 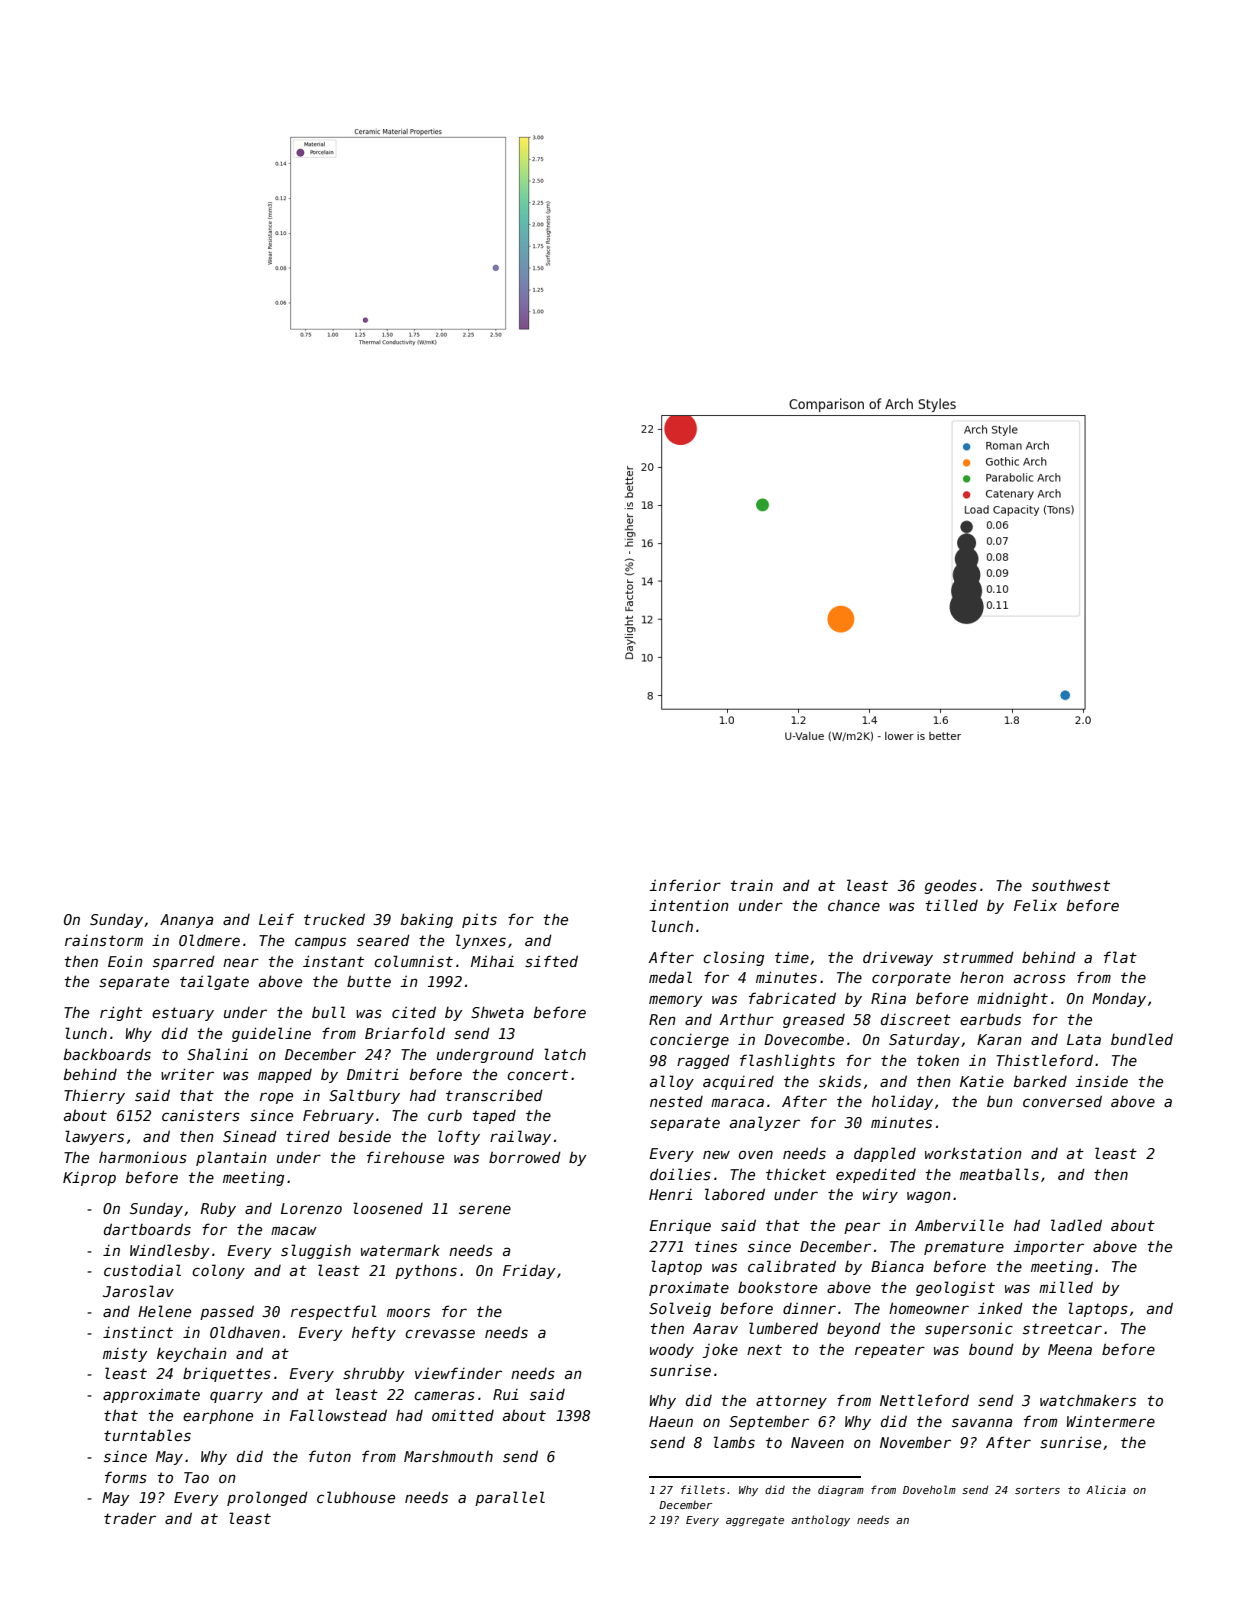 What do you see at coordinates (796, 1174) in the image?
I see `thicket` at bounding box center [796, 1174].
